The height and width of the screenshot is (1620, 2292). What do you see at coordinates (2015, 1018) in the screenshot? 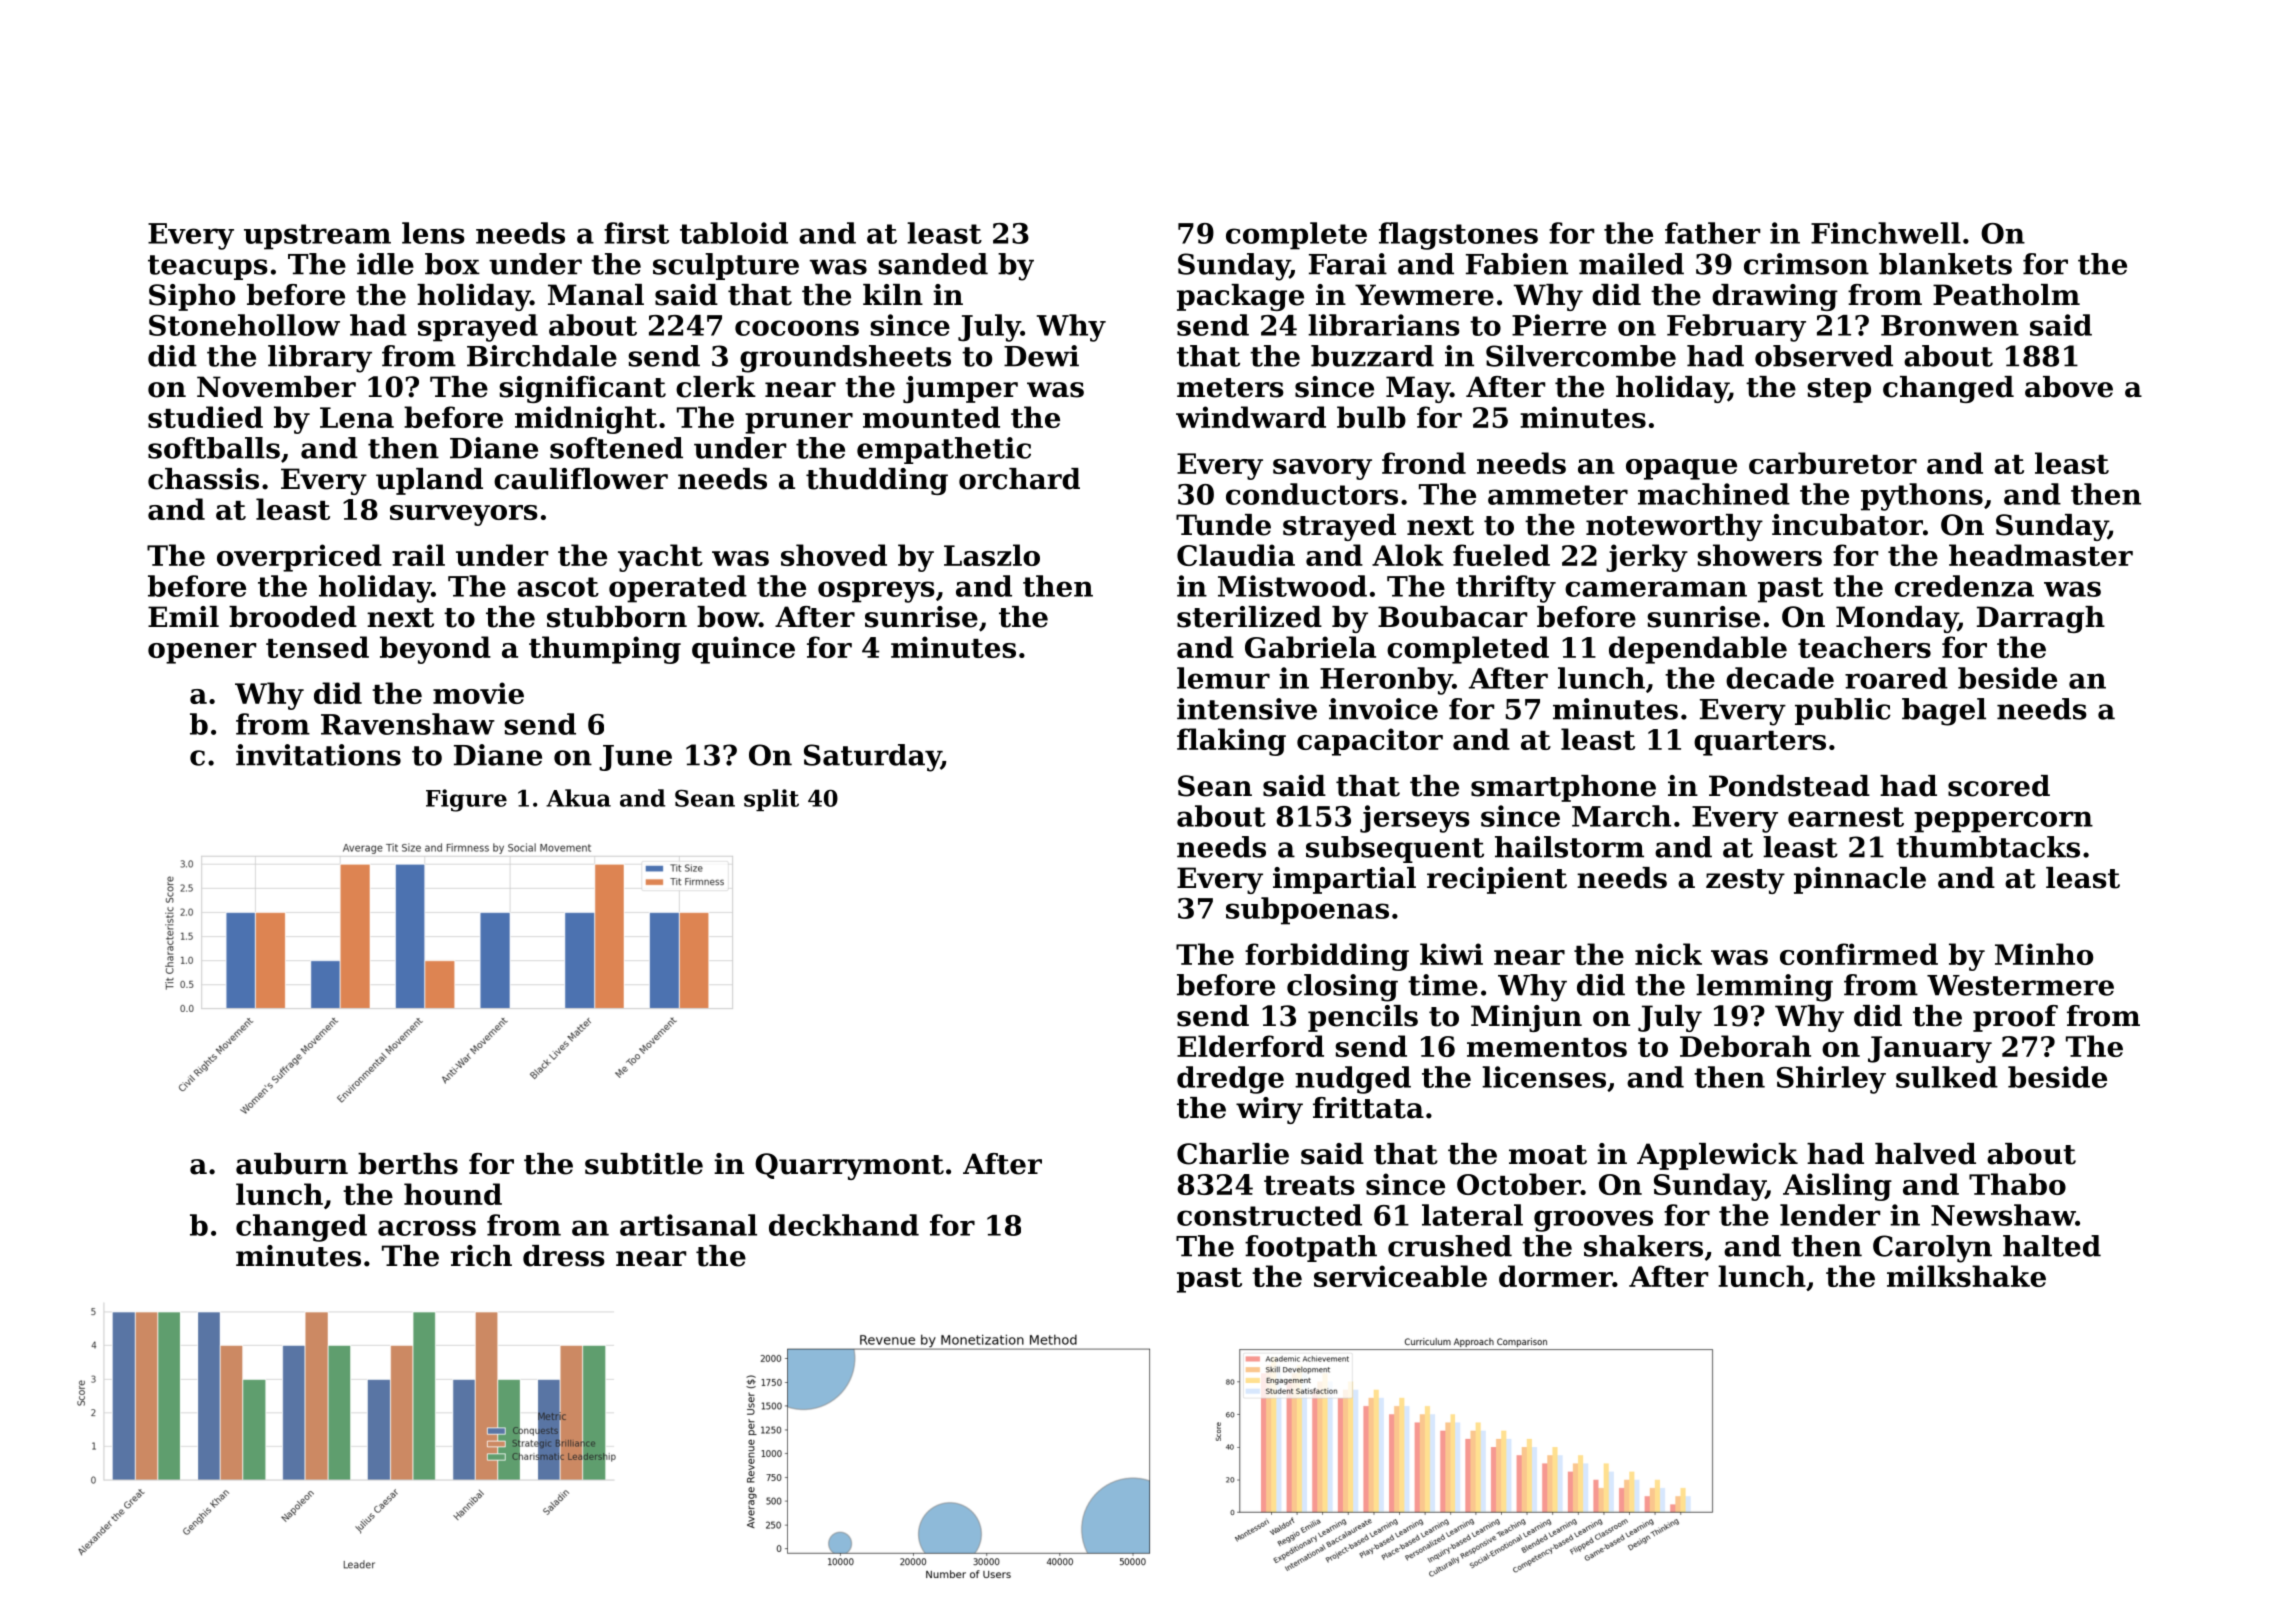
I see `proof` at bounding box center [2015, 1018].
